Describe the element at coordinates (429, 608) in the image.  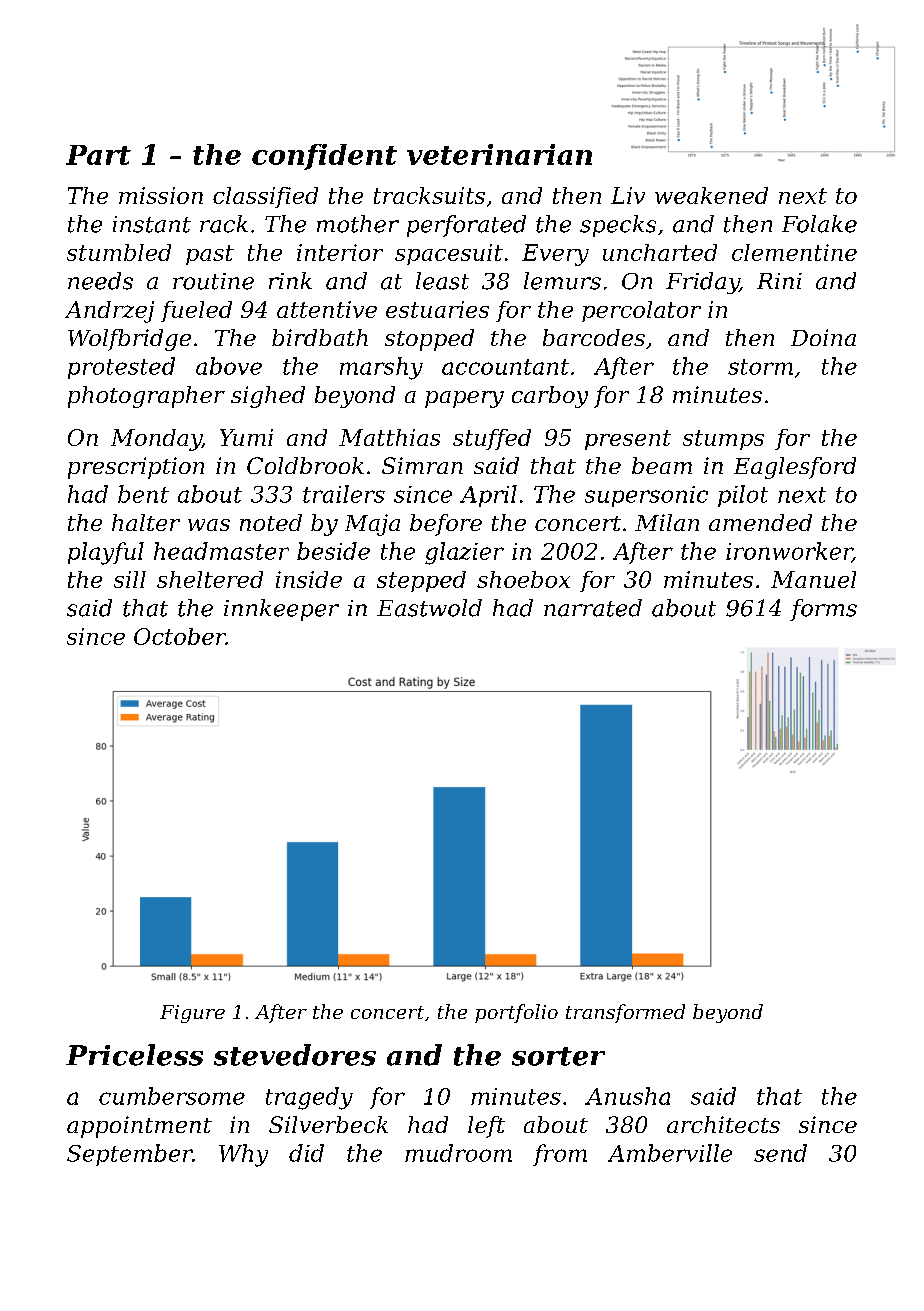
I see `Eastwold` at that location.
